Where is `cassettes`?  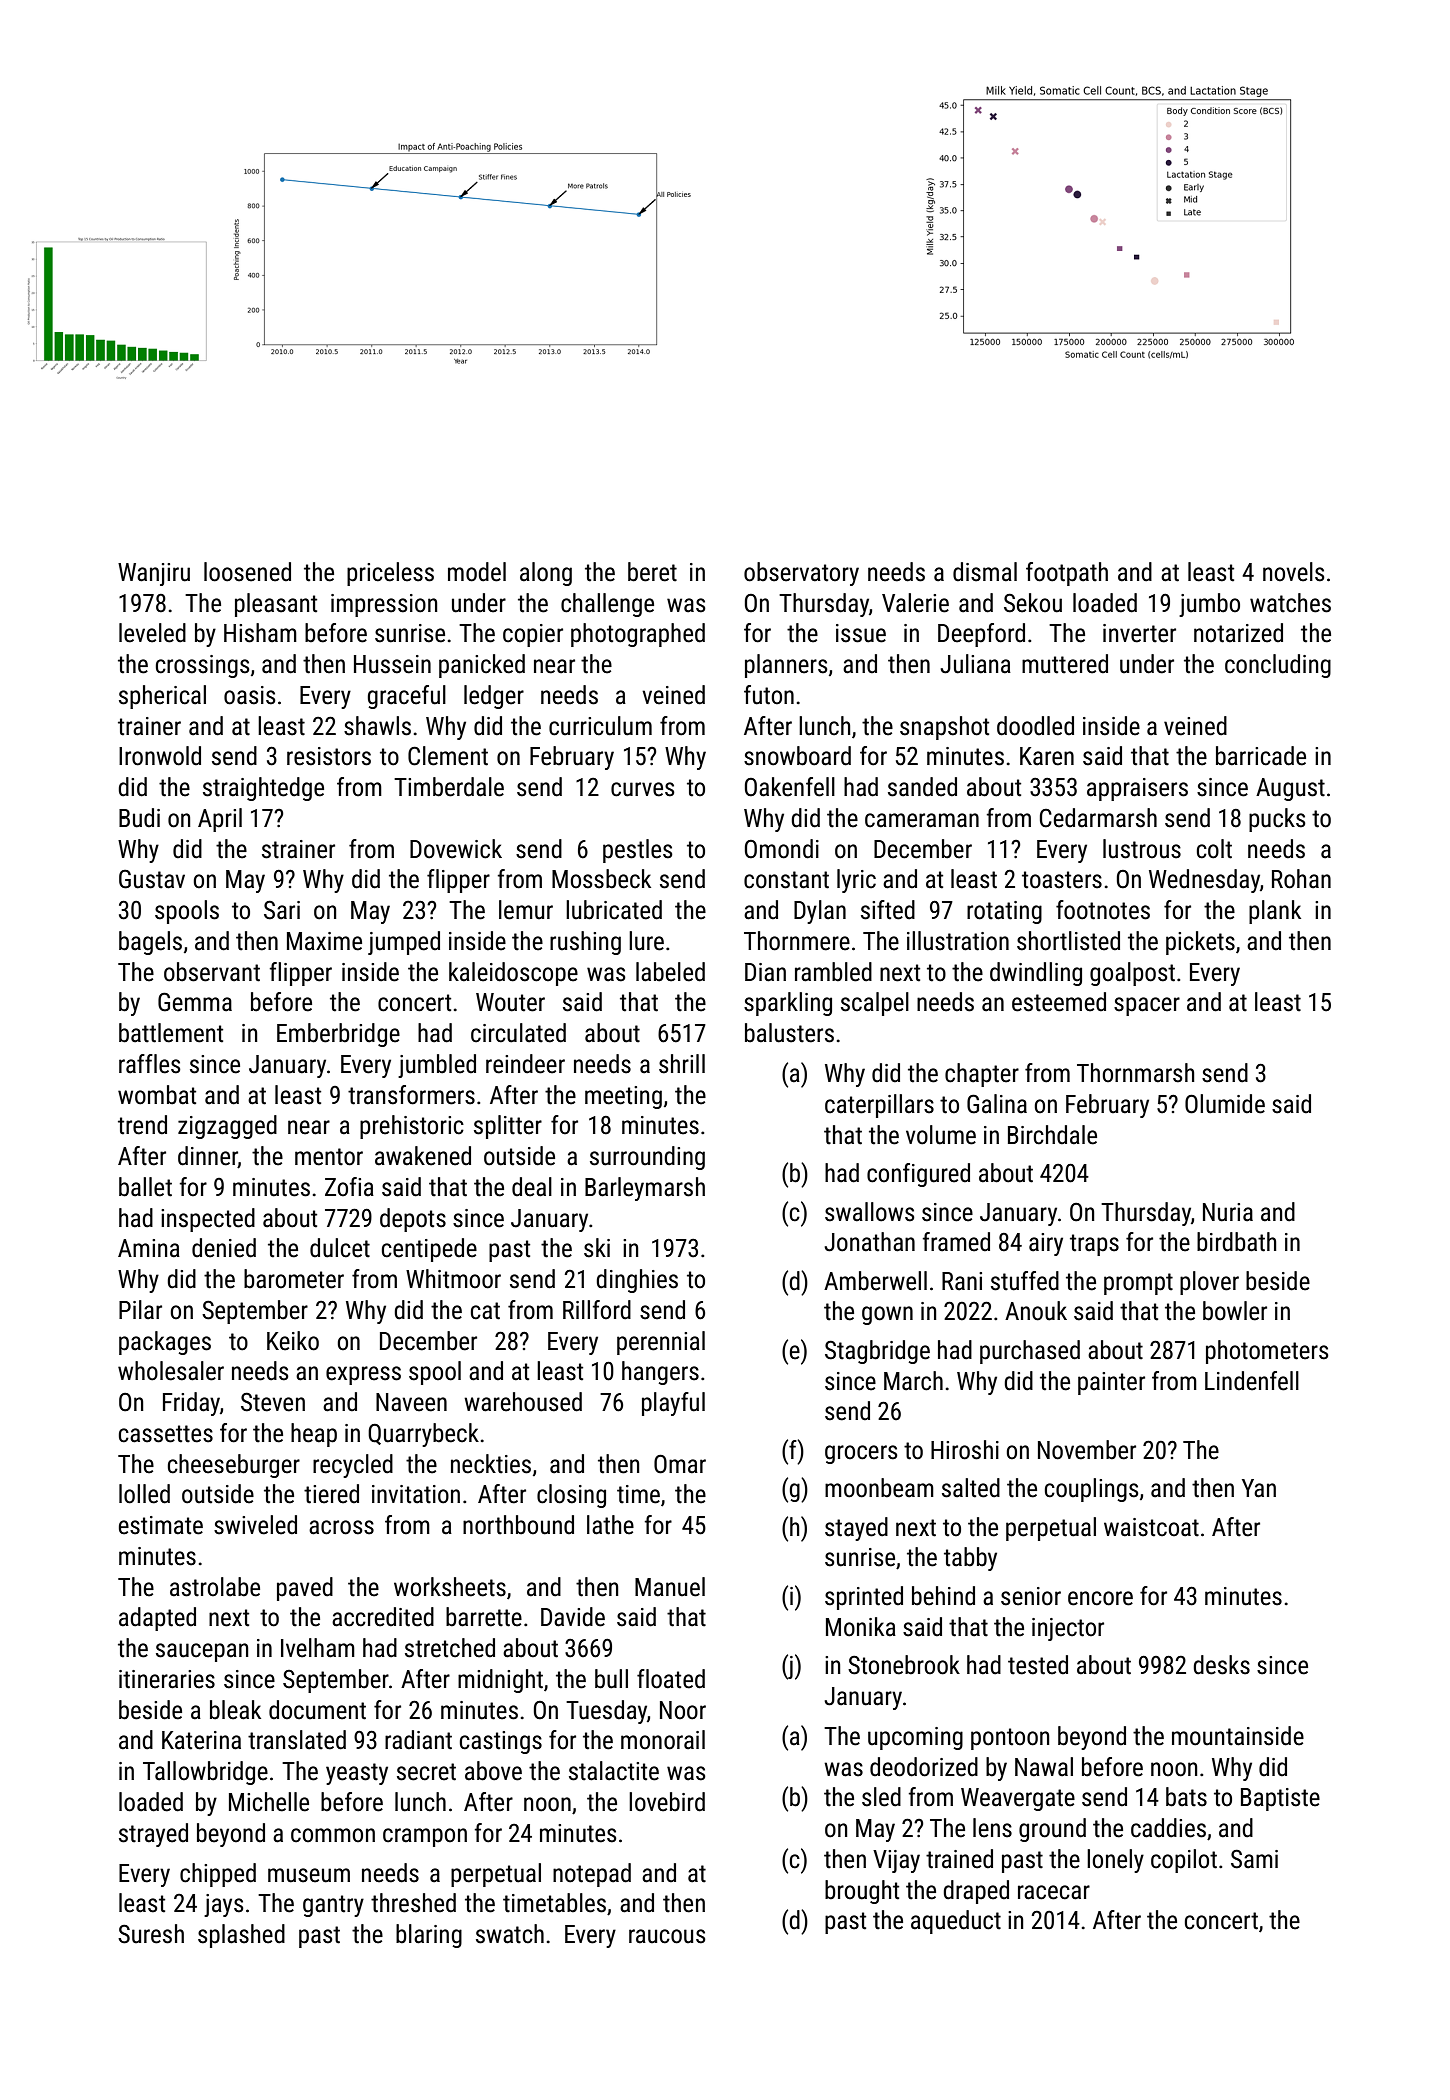
cassettes is located at coordinates (166, 1434).
